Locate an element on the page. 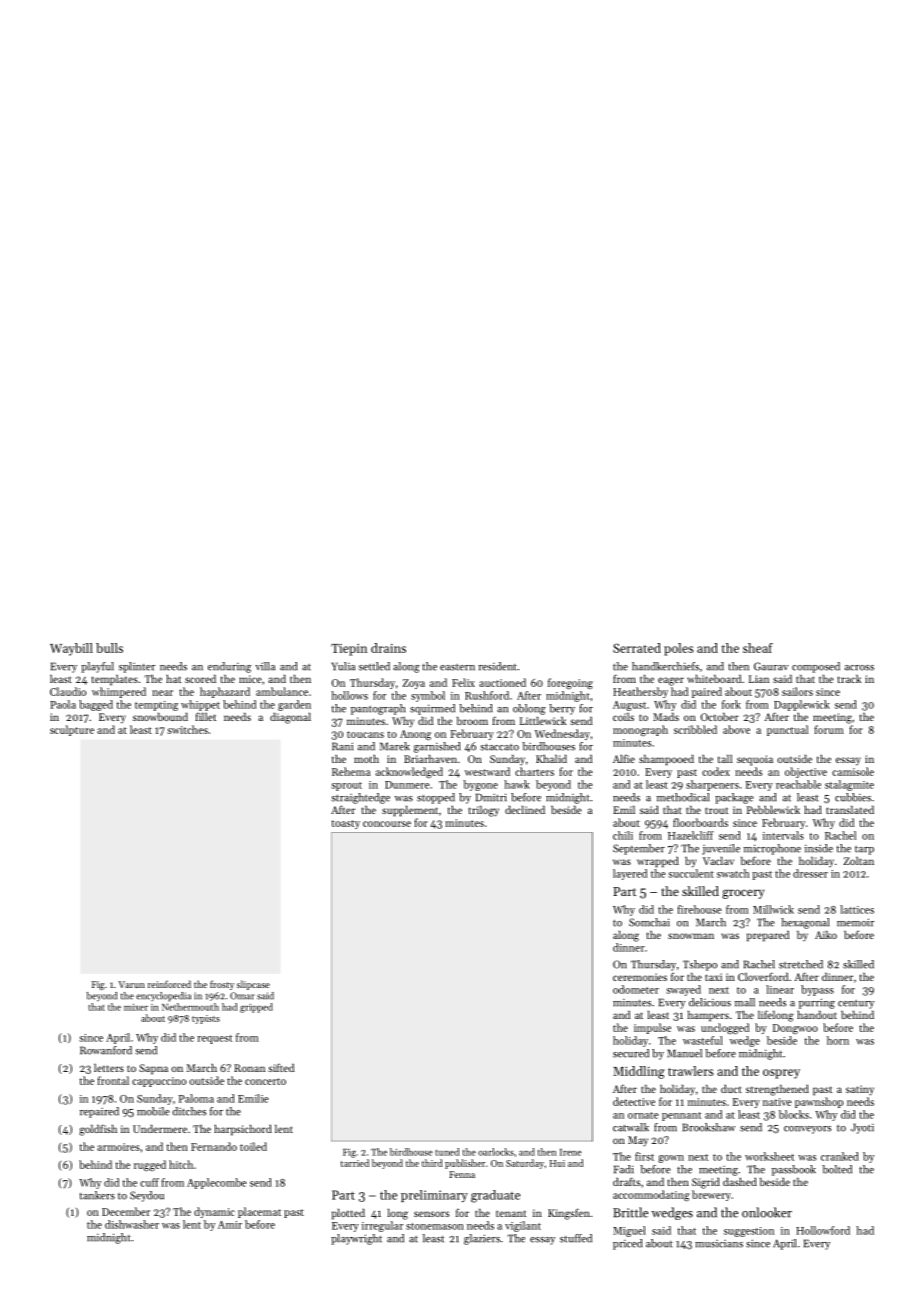 Image resolution: width=924 pixels, height=1308 pixels. camisole is located at coordinates (853, 771).
